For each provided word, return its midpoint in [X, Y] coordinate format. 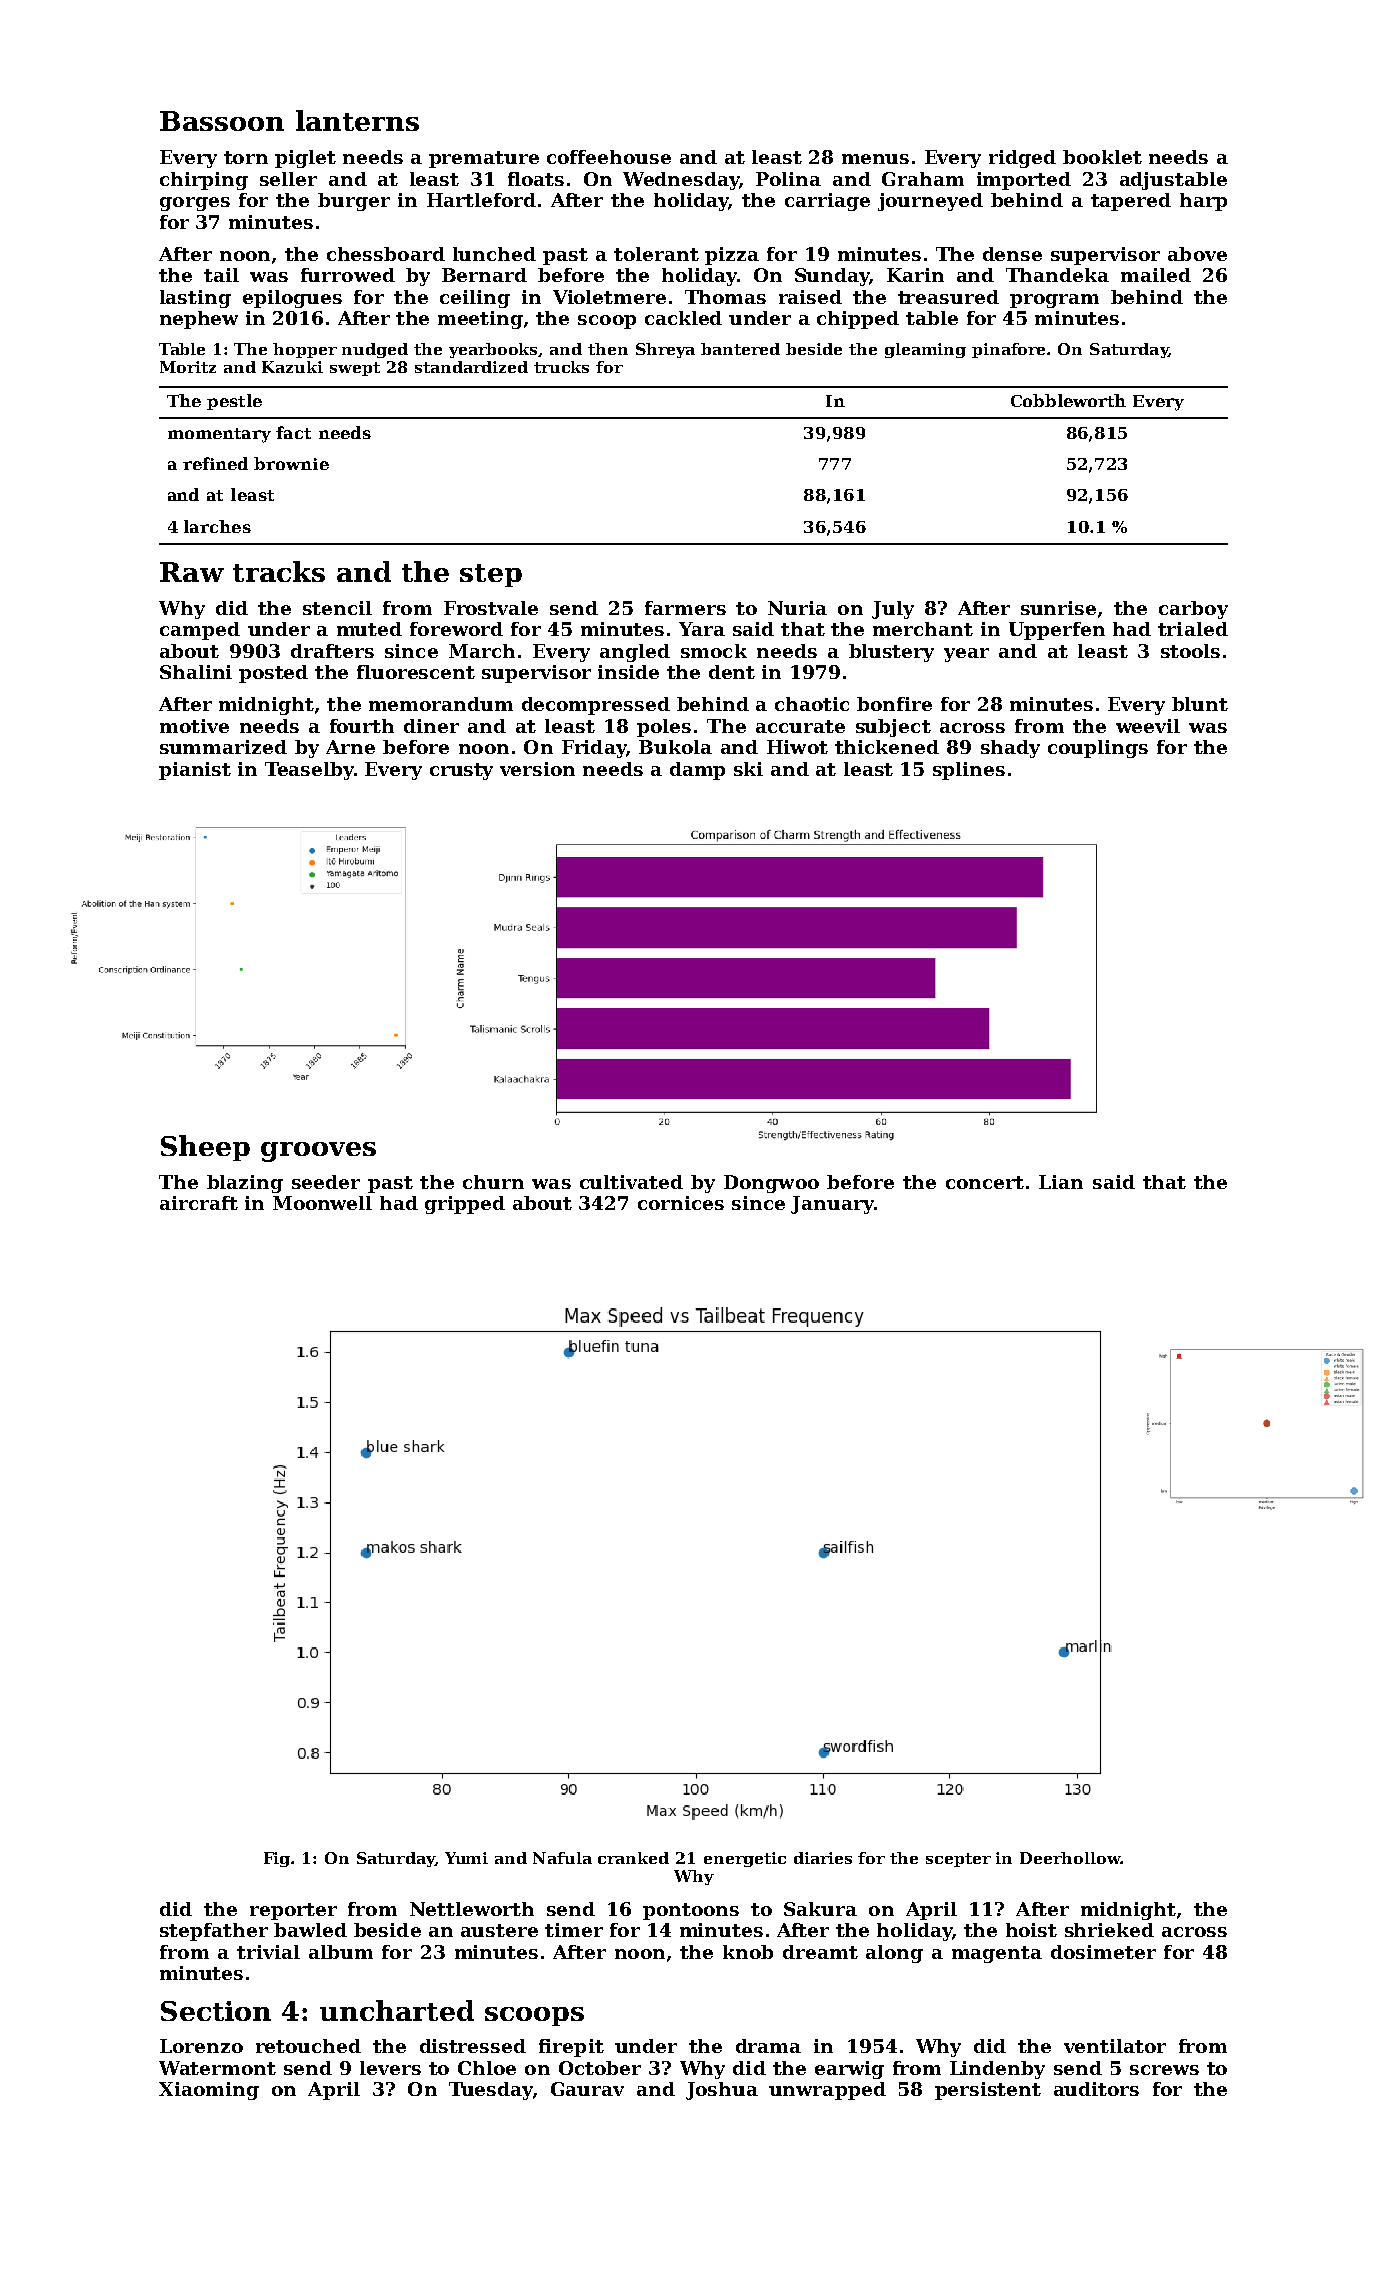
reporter [293, 1911]
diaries [823, 1858]
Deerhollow [1070, 1858]
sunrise [1058, 608]
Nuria [797, 608]
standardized [471, 367]
